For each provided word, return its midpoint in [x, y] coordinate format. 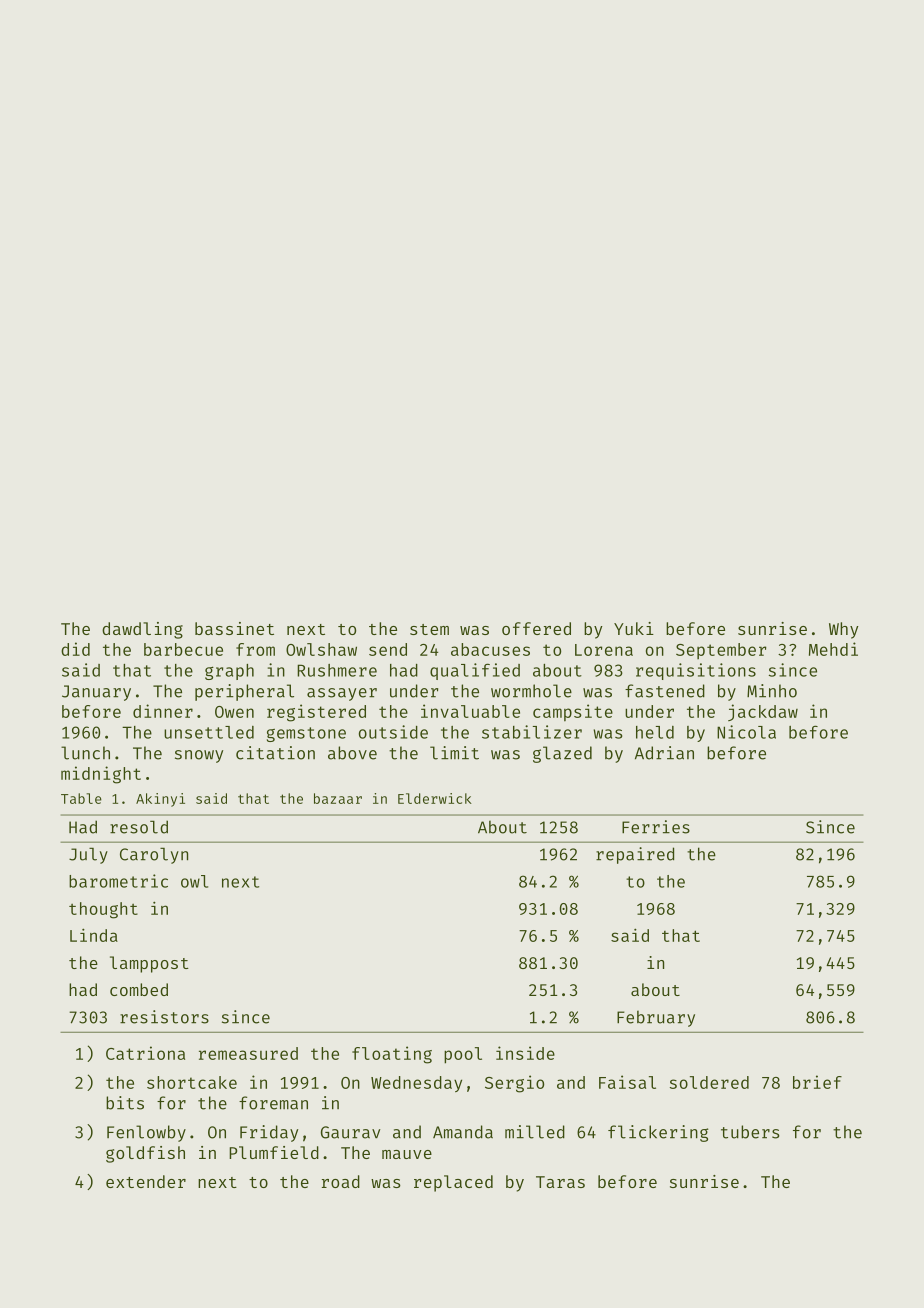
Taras [560, 1182]
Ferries [656, 827]
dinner [163, 711]
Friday [269, 1133]
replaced [453, 1183]
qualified [475, 671]
